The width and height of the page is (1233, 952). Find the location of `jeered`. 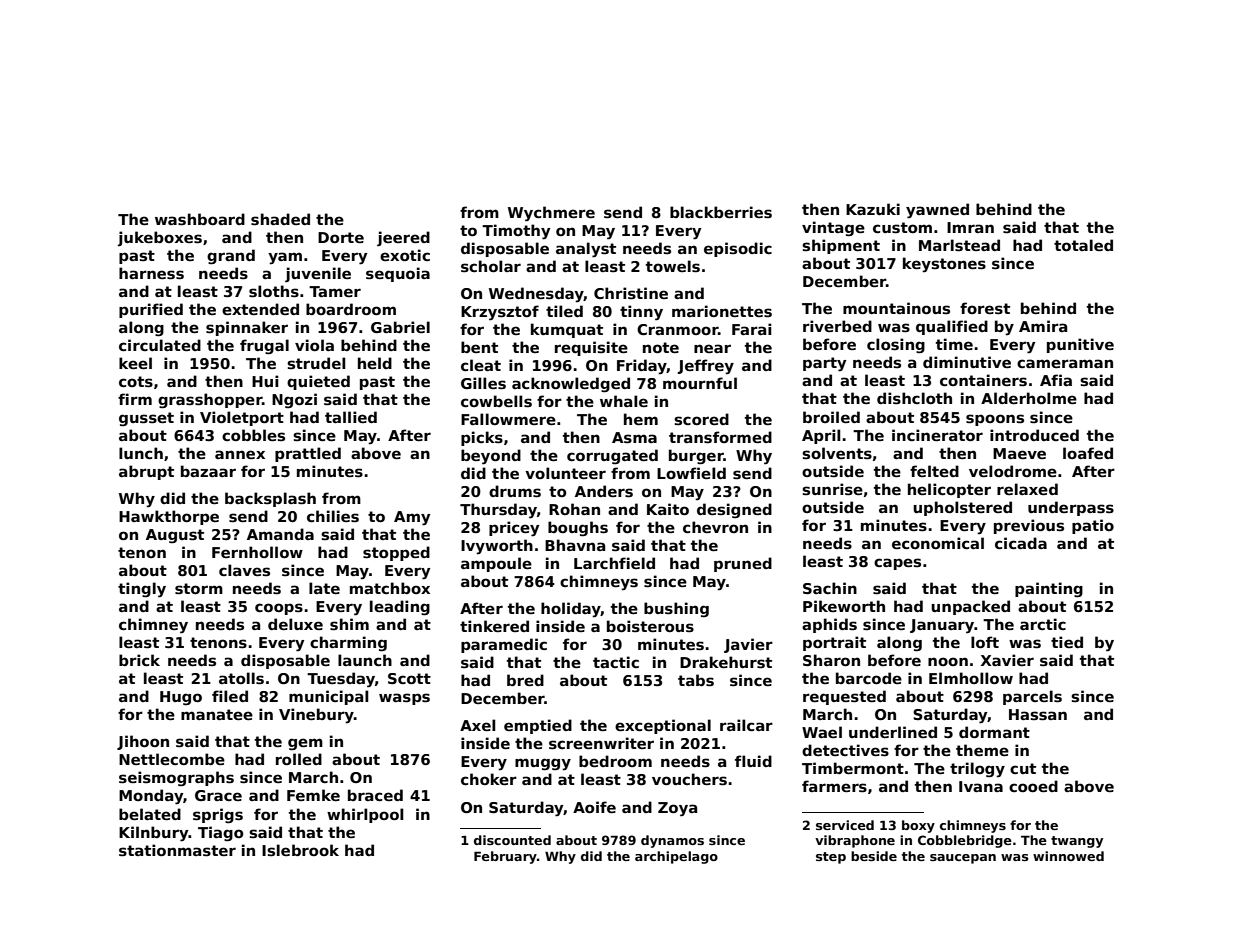

jeered is located at coordinates (403, 238).
